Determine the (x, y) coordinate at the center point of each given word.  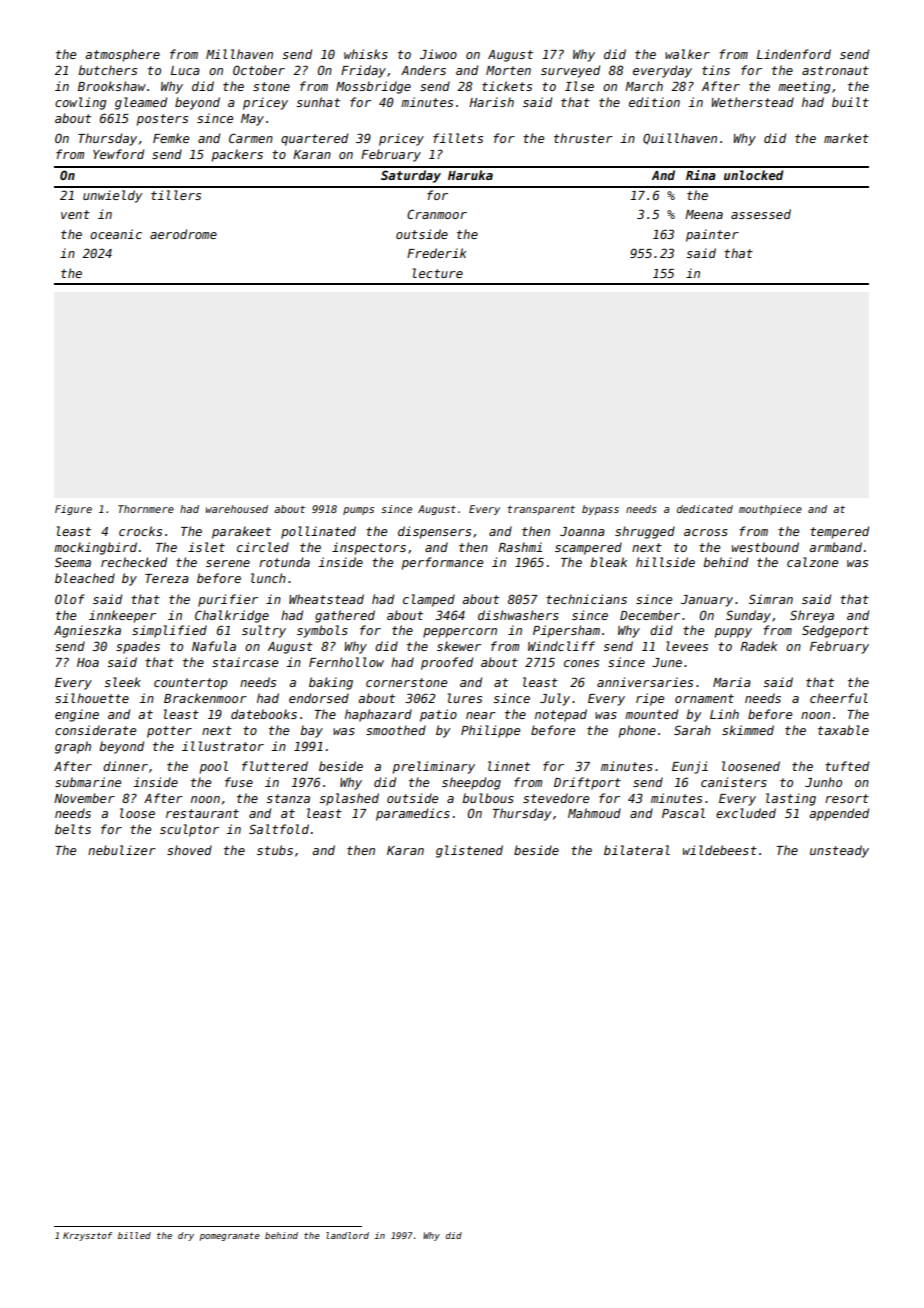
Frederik (436, 253)
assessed (761, 214)
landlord (347, 1235)
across (706, 532)
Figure (73, 510)
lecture (438, 273)
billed (134, 1235)
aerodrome (183, 234)
